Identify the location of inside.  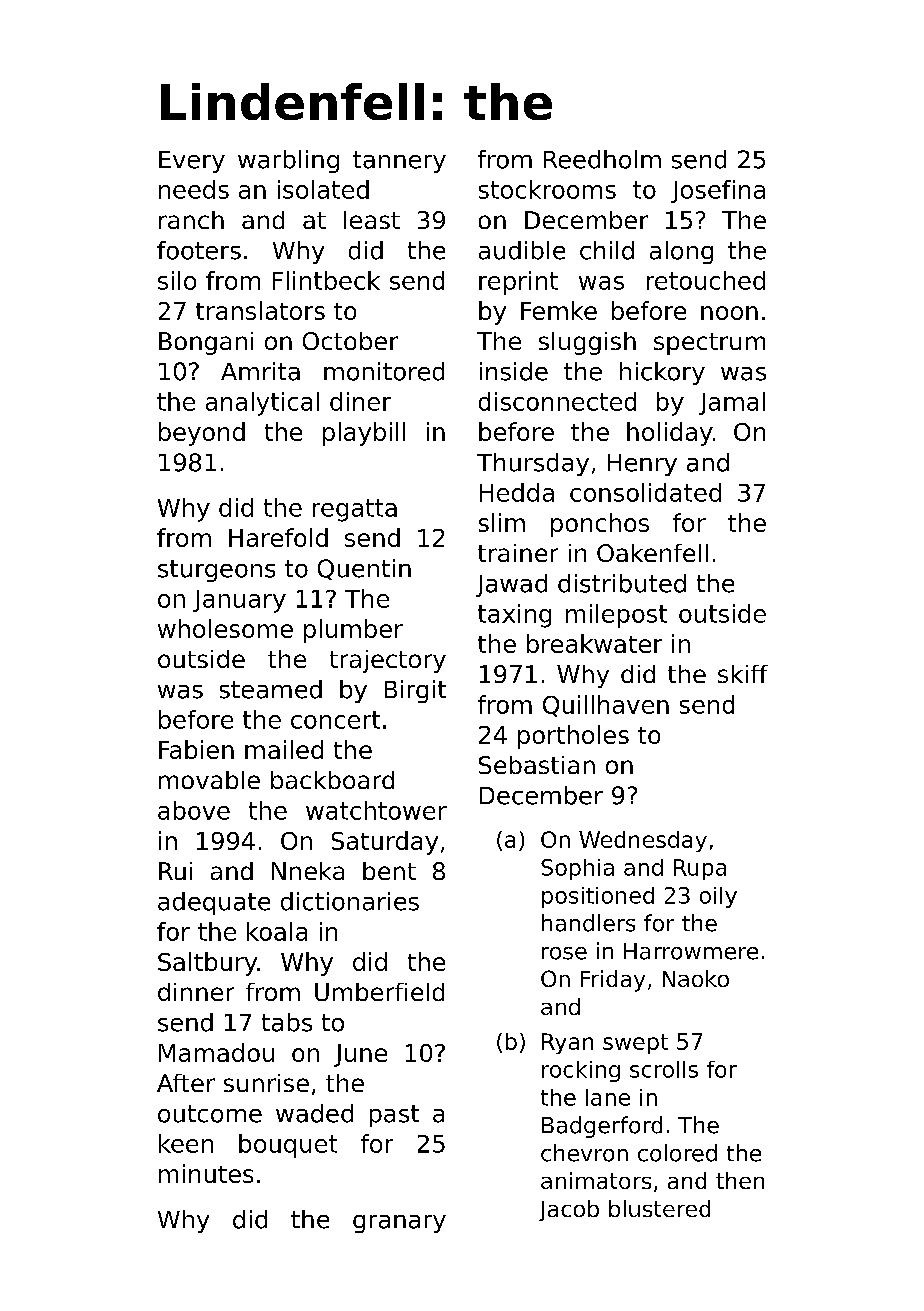
(514, 371).
